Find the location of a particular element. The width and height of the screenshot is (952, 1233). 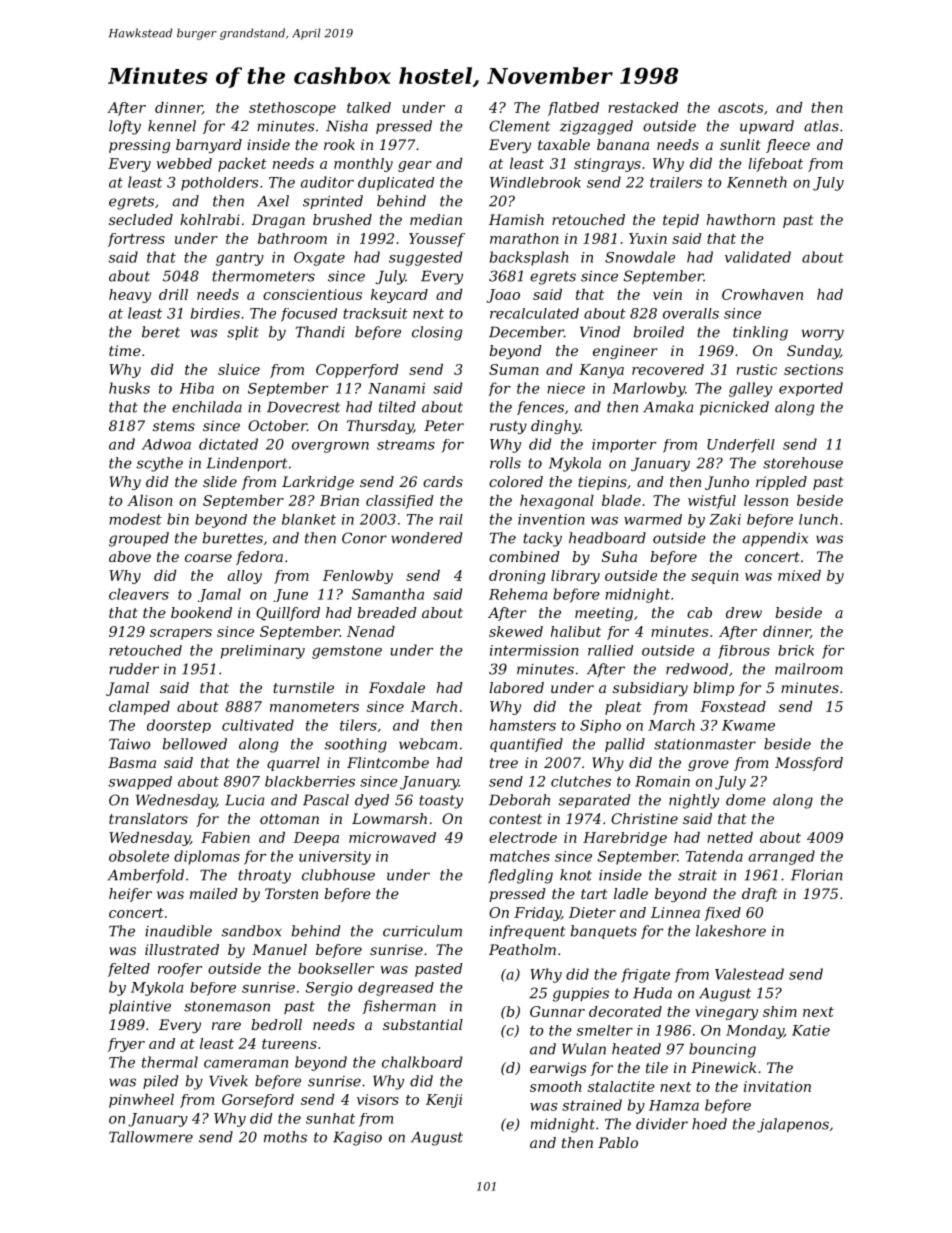

picnicked is located at coordinates (734, 408).
